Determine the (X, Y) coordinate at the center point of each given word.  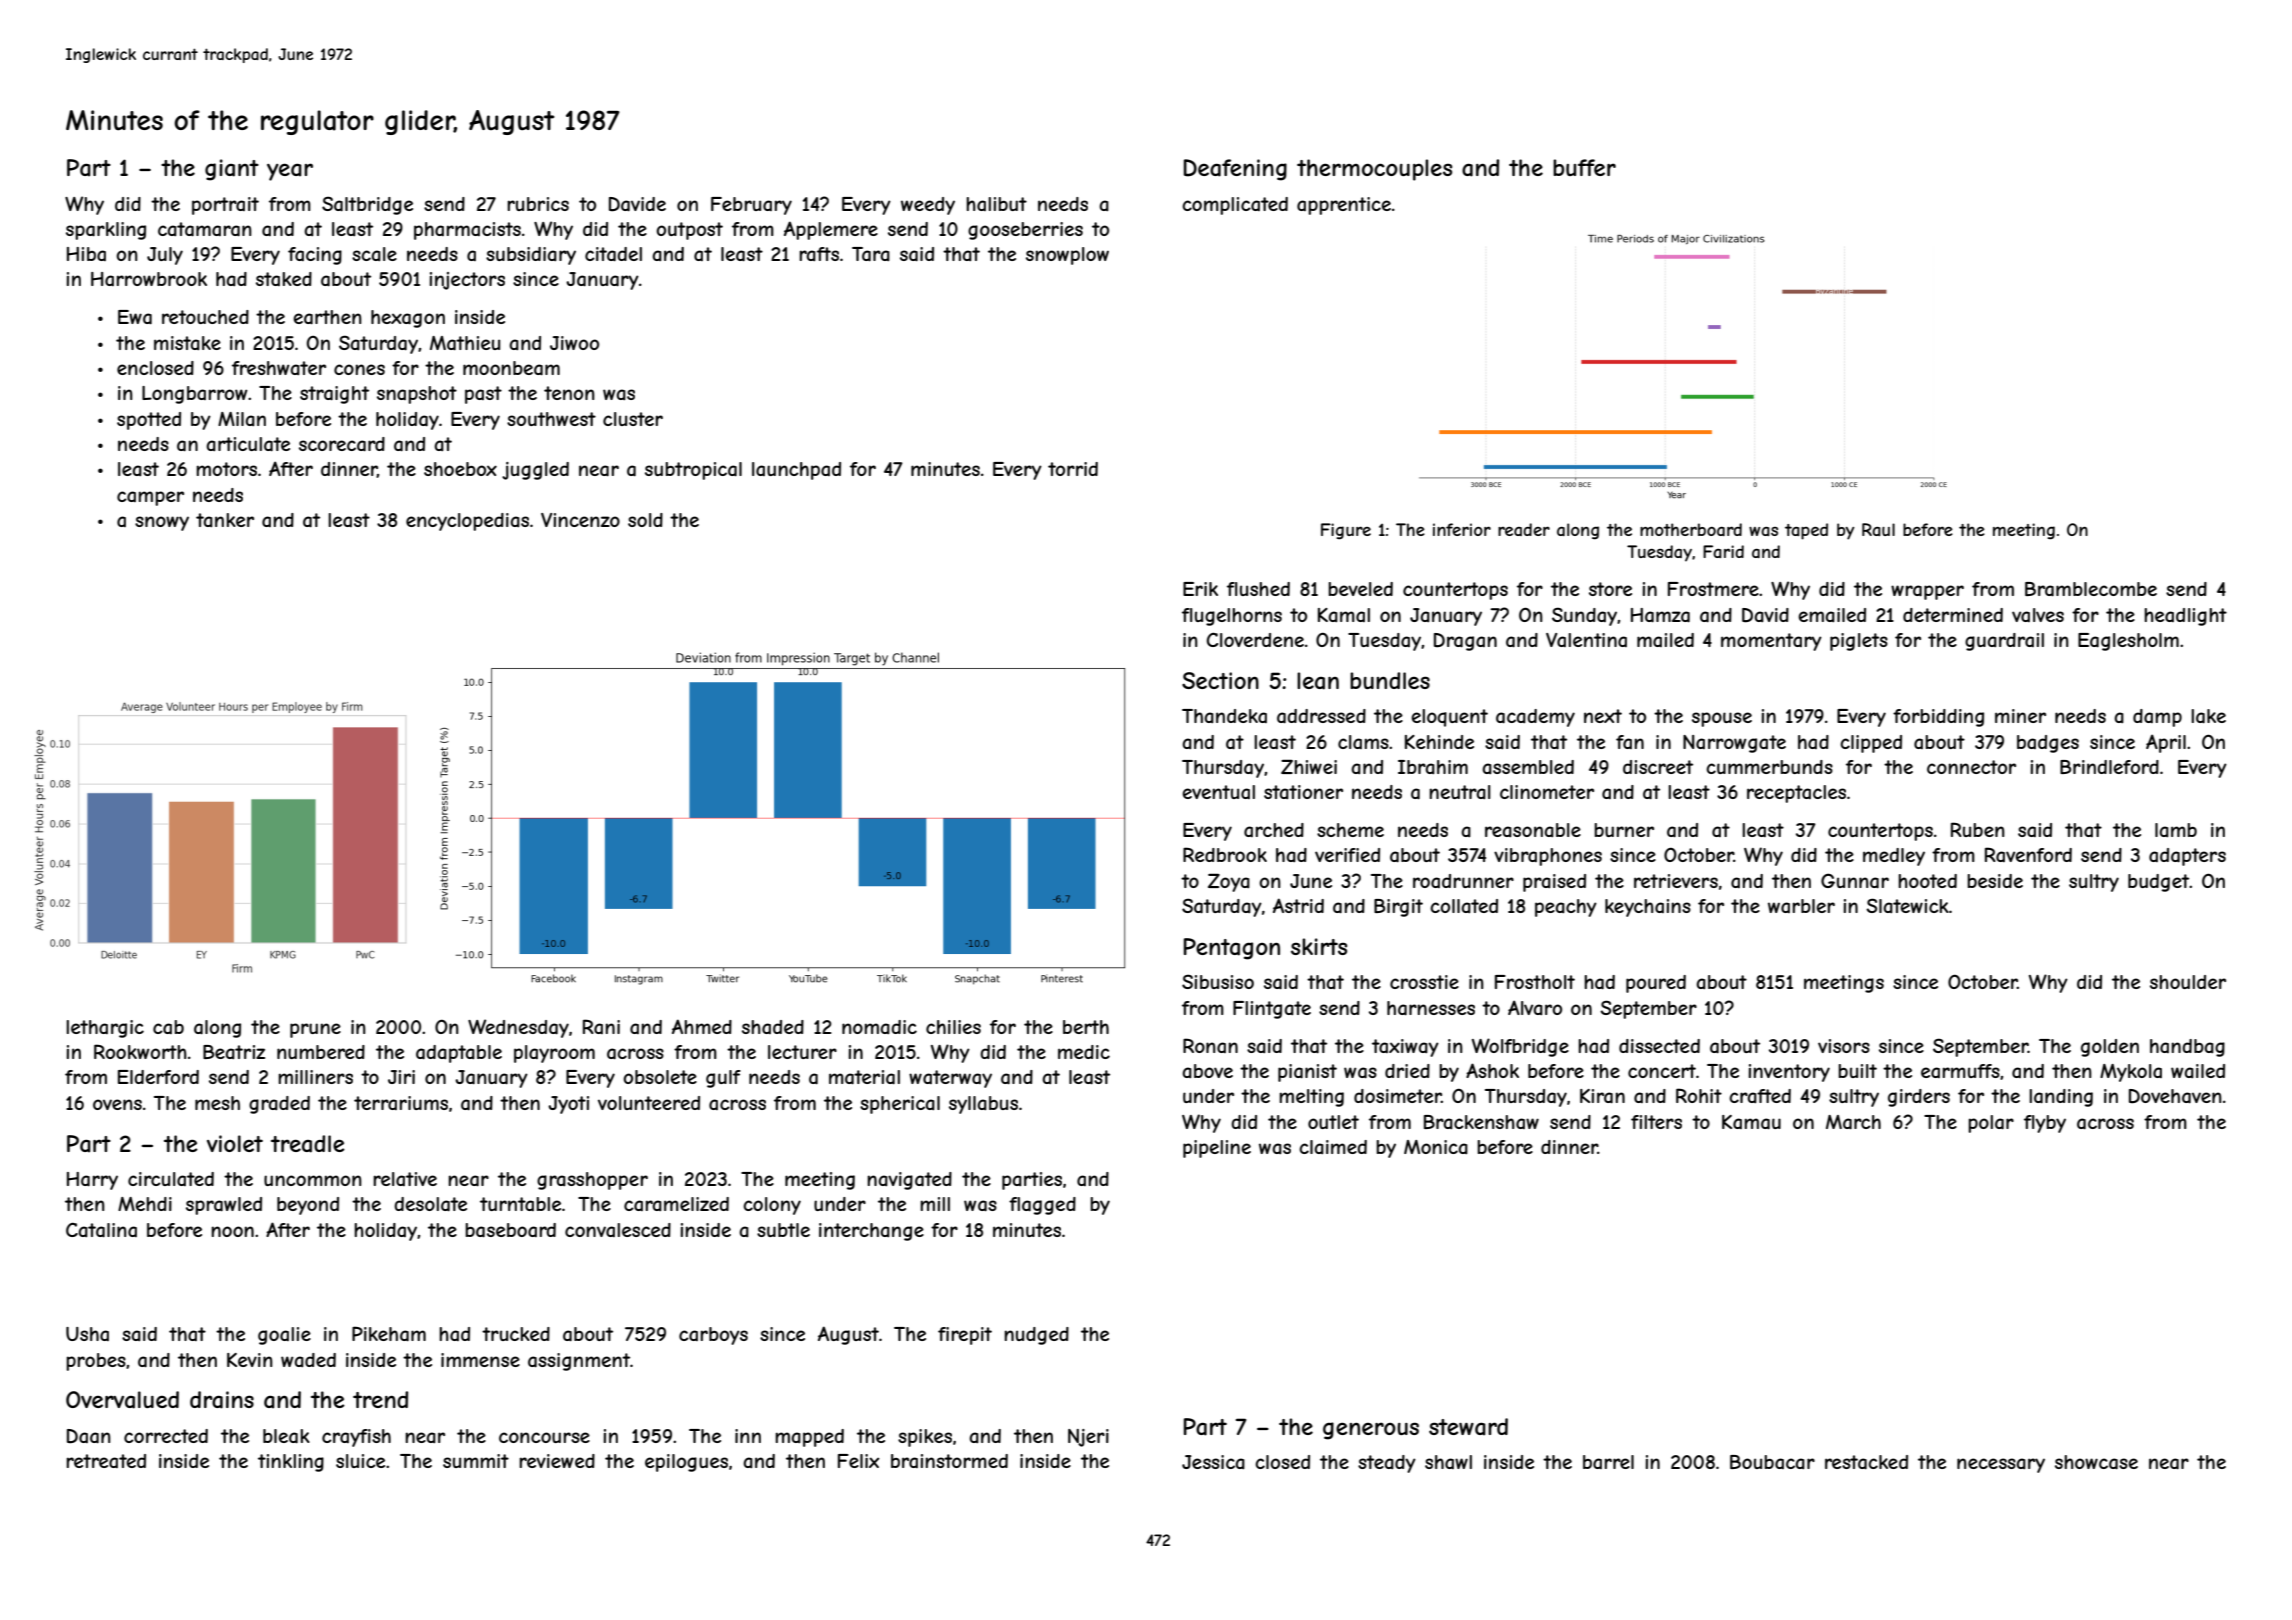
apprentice (1344, 206)
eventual (1218, 792)
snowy (162, 523)
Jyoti (568, 1105)
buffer (1584, 167)
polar (1991, 1124)
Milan (242, 419)
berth (1086, 1027)
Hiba (86, 254)
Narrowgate (1734, 744)
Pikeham (389, 1334)
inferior (1462, 529)
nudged (1036, 1336)
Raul (1878, 529)
